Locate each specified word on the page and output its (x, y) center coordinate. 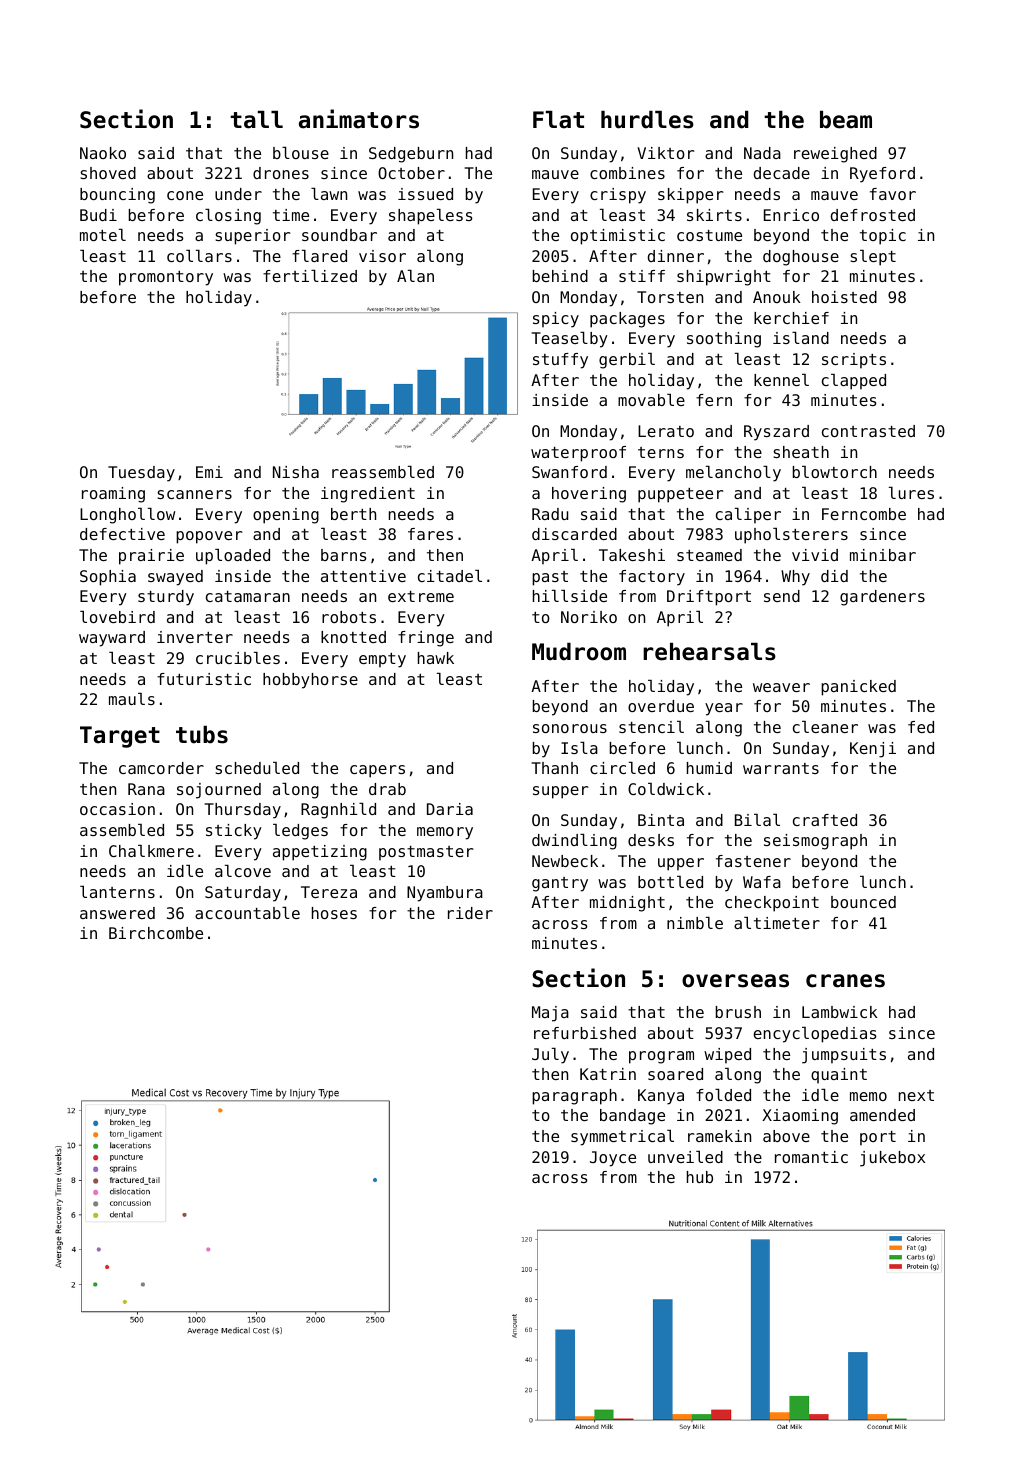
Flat (558, 120)
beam (846, 120)
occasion (117, 809)
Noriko (589, 617)
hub (700, 1177)
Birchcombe (156, 933)
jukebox (892, 1159)
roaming (113, 495)
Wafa (762, 882)
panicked (858, 688)
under (238, 194)
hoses (334, 913)
